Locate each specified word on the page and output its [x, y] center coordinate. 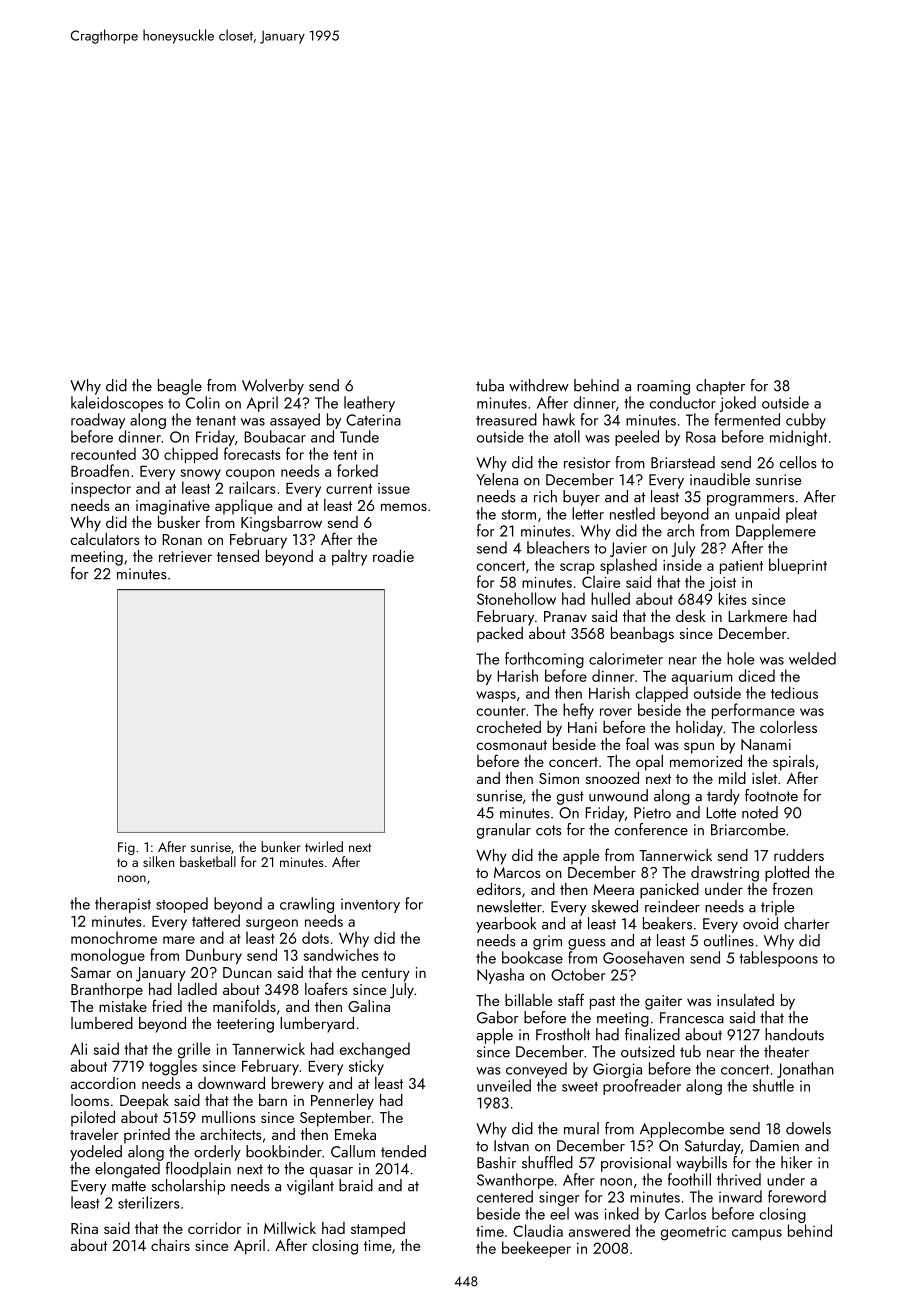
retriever [185, 556]
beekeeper [536, 1249]
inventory [370, 905]
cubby [806, 421]
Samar [91, 972]
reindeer [672, 906]
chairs [170, 1245]
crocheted [508, 727]
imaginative [173, 507]
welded [812, 658]
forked [357, 470]
